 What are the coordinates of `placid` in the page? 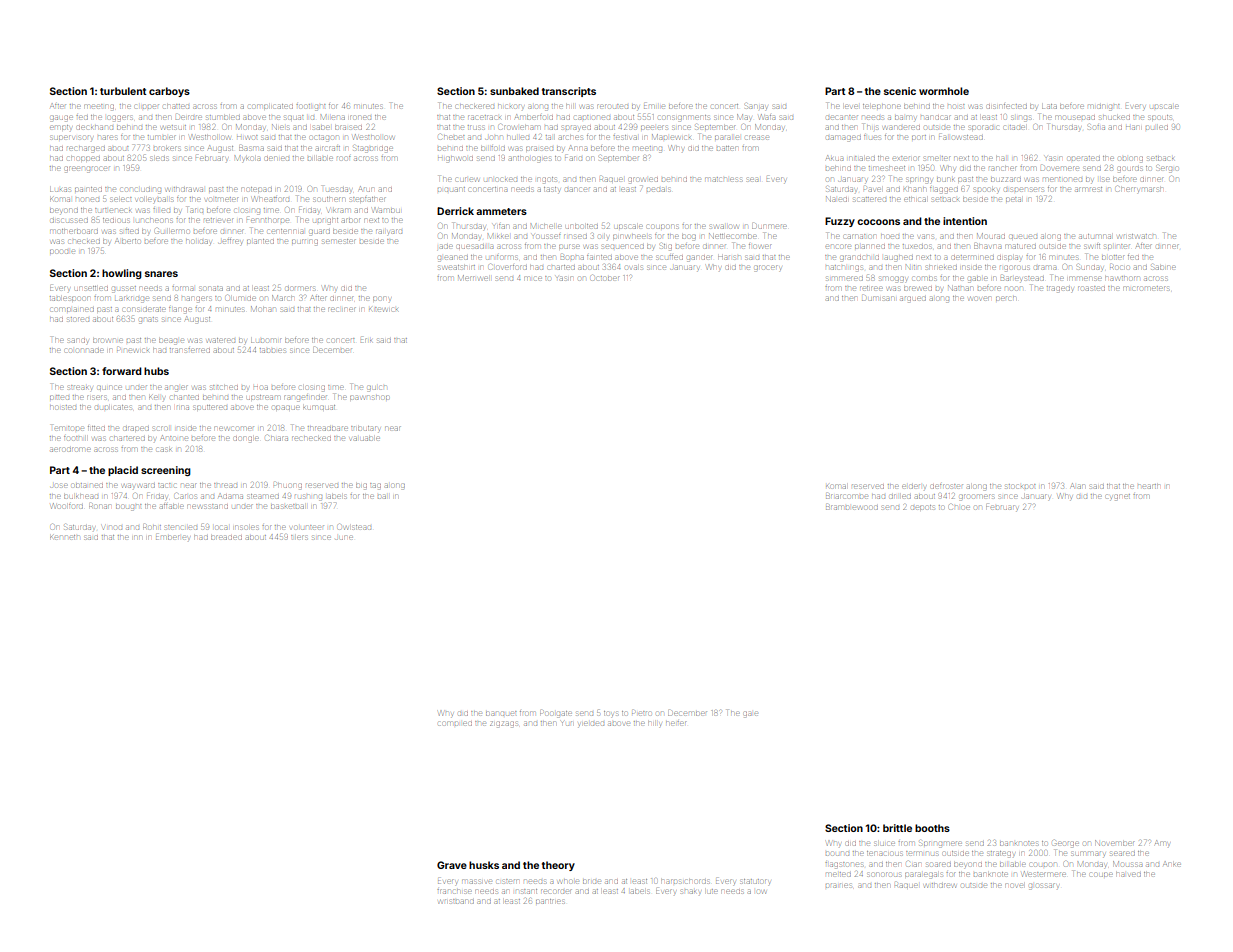 It's located at (123, 471).
